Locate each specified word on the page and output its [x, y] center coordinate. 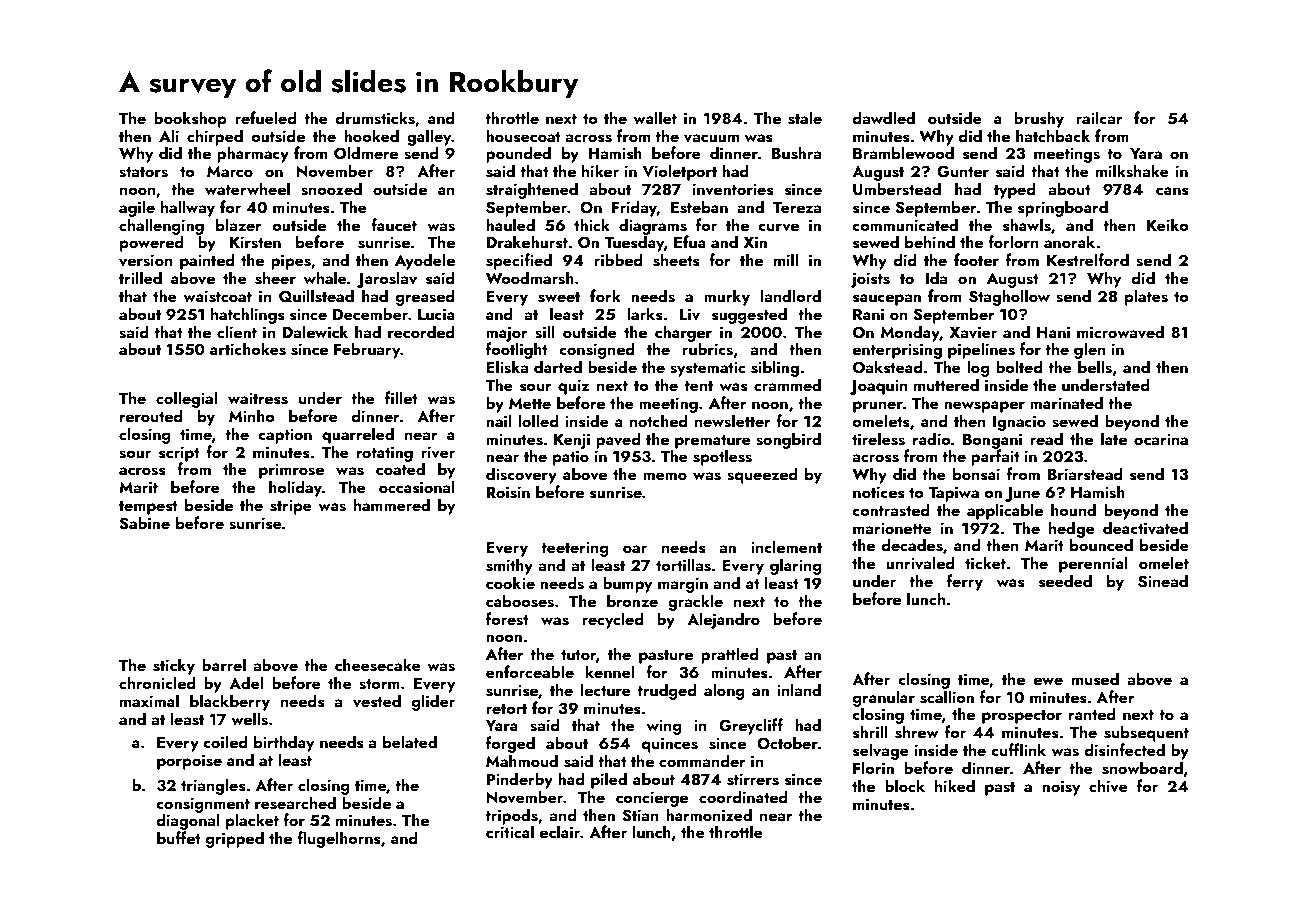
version [146, 260]
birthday [284, 743]
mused [1095, 679]
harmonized [709, 814]
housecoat [523, 136]
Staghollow [1009, 297]
